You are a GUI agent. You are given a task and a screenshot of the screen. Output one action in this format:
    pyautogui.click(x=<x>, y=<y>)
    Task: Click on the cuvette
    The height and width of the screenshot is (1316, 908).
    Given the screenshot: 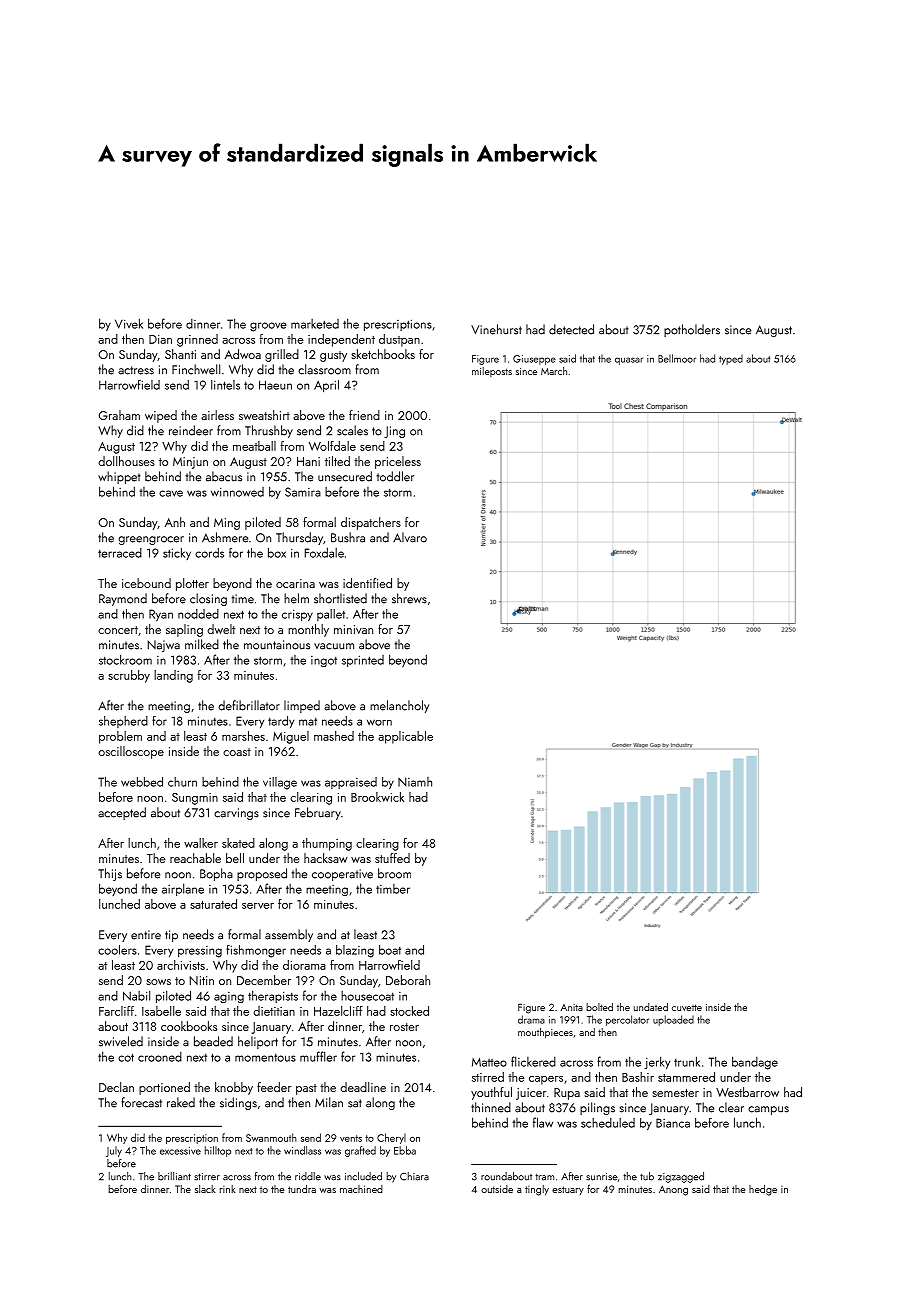 What is the action you would take?
    pyautogui.click(x=687, y=1007)
